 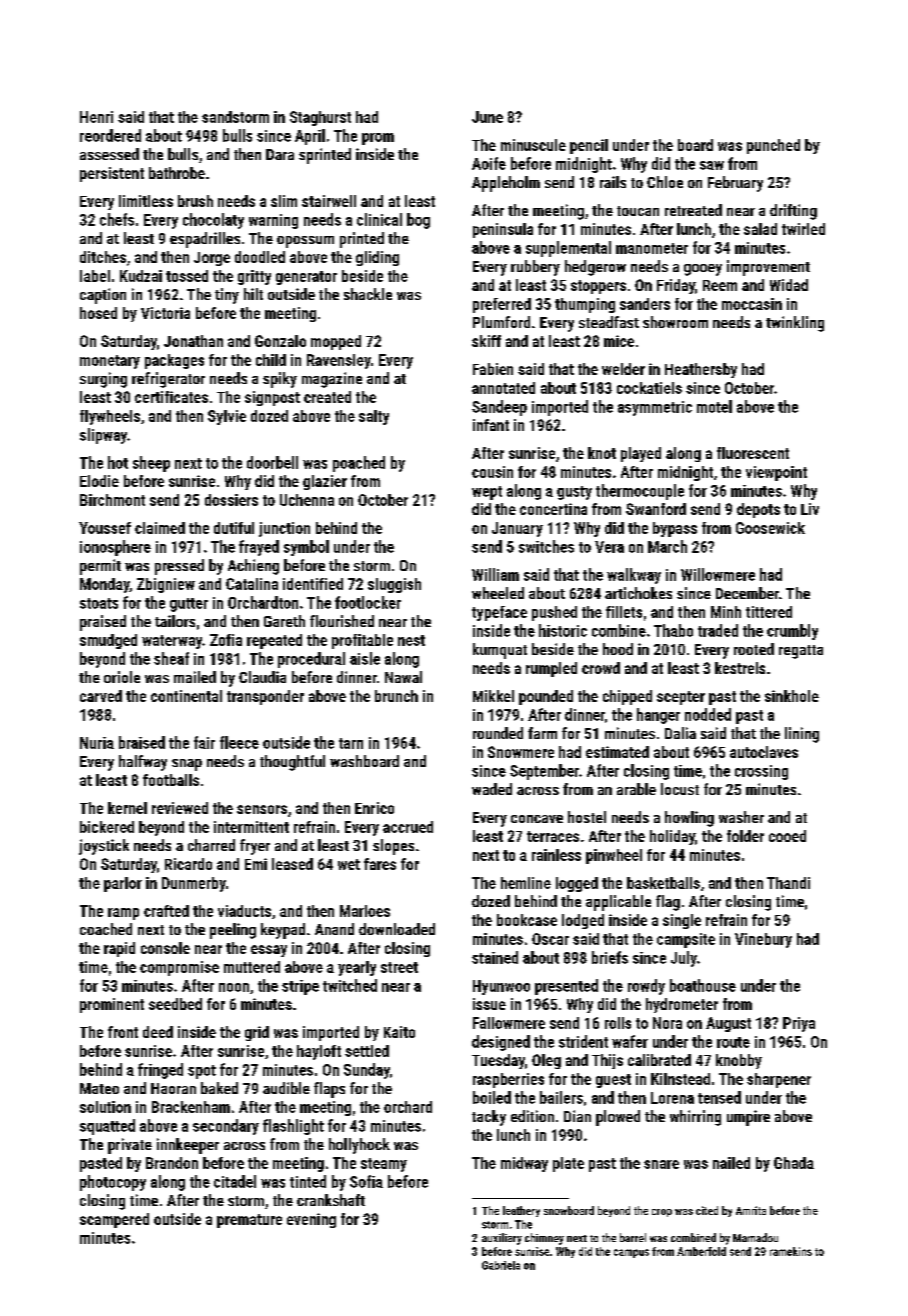 I want to click on tarn, so click(x=351, y=743).
